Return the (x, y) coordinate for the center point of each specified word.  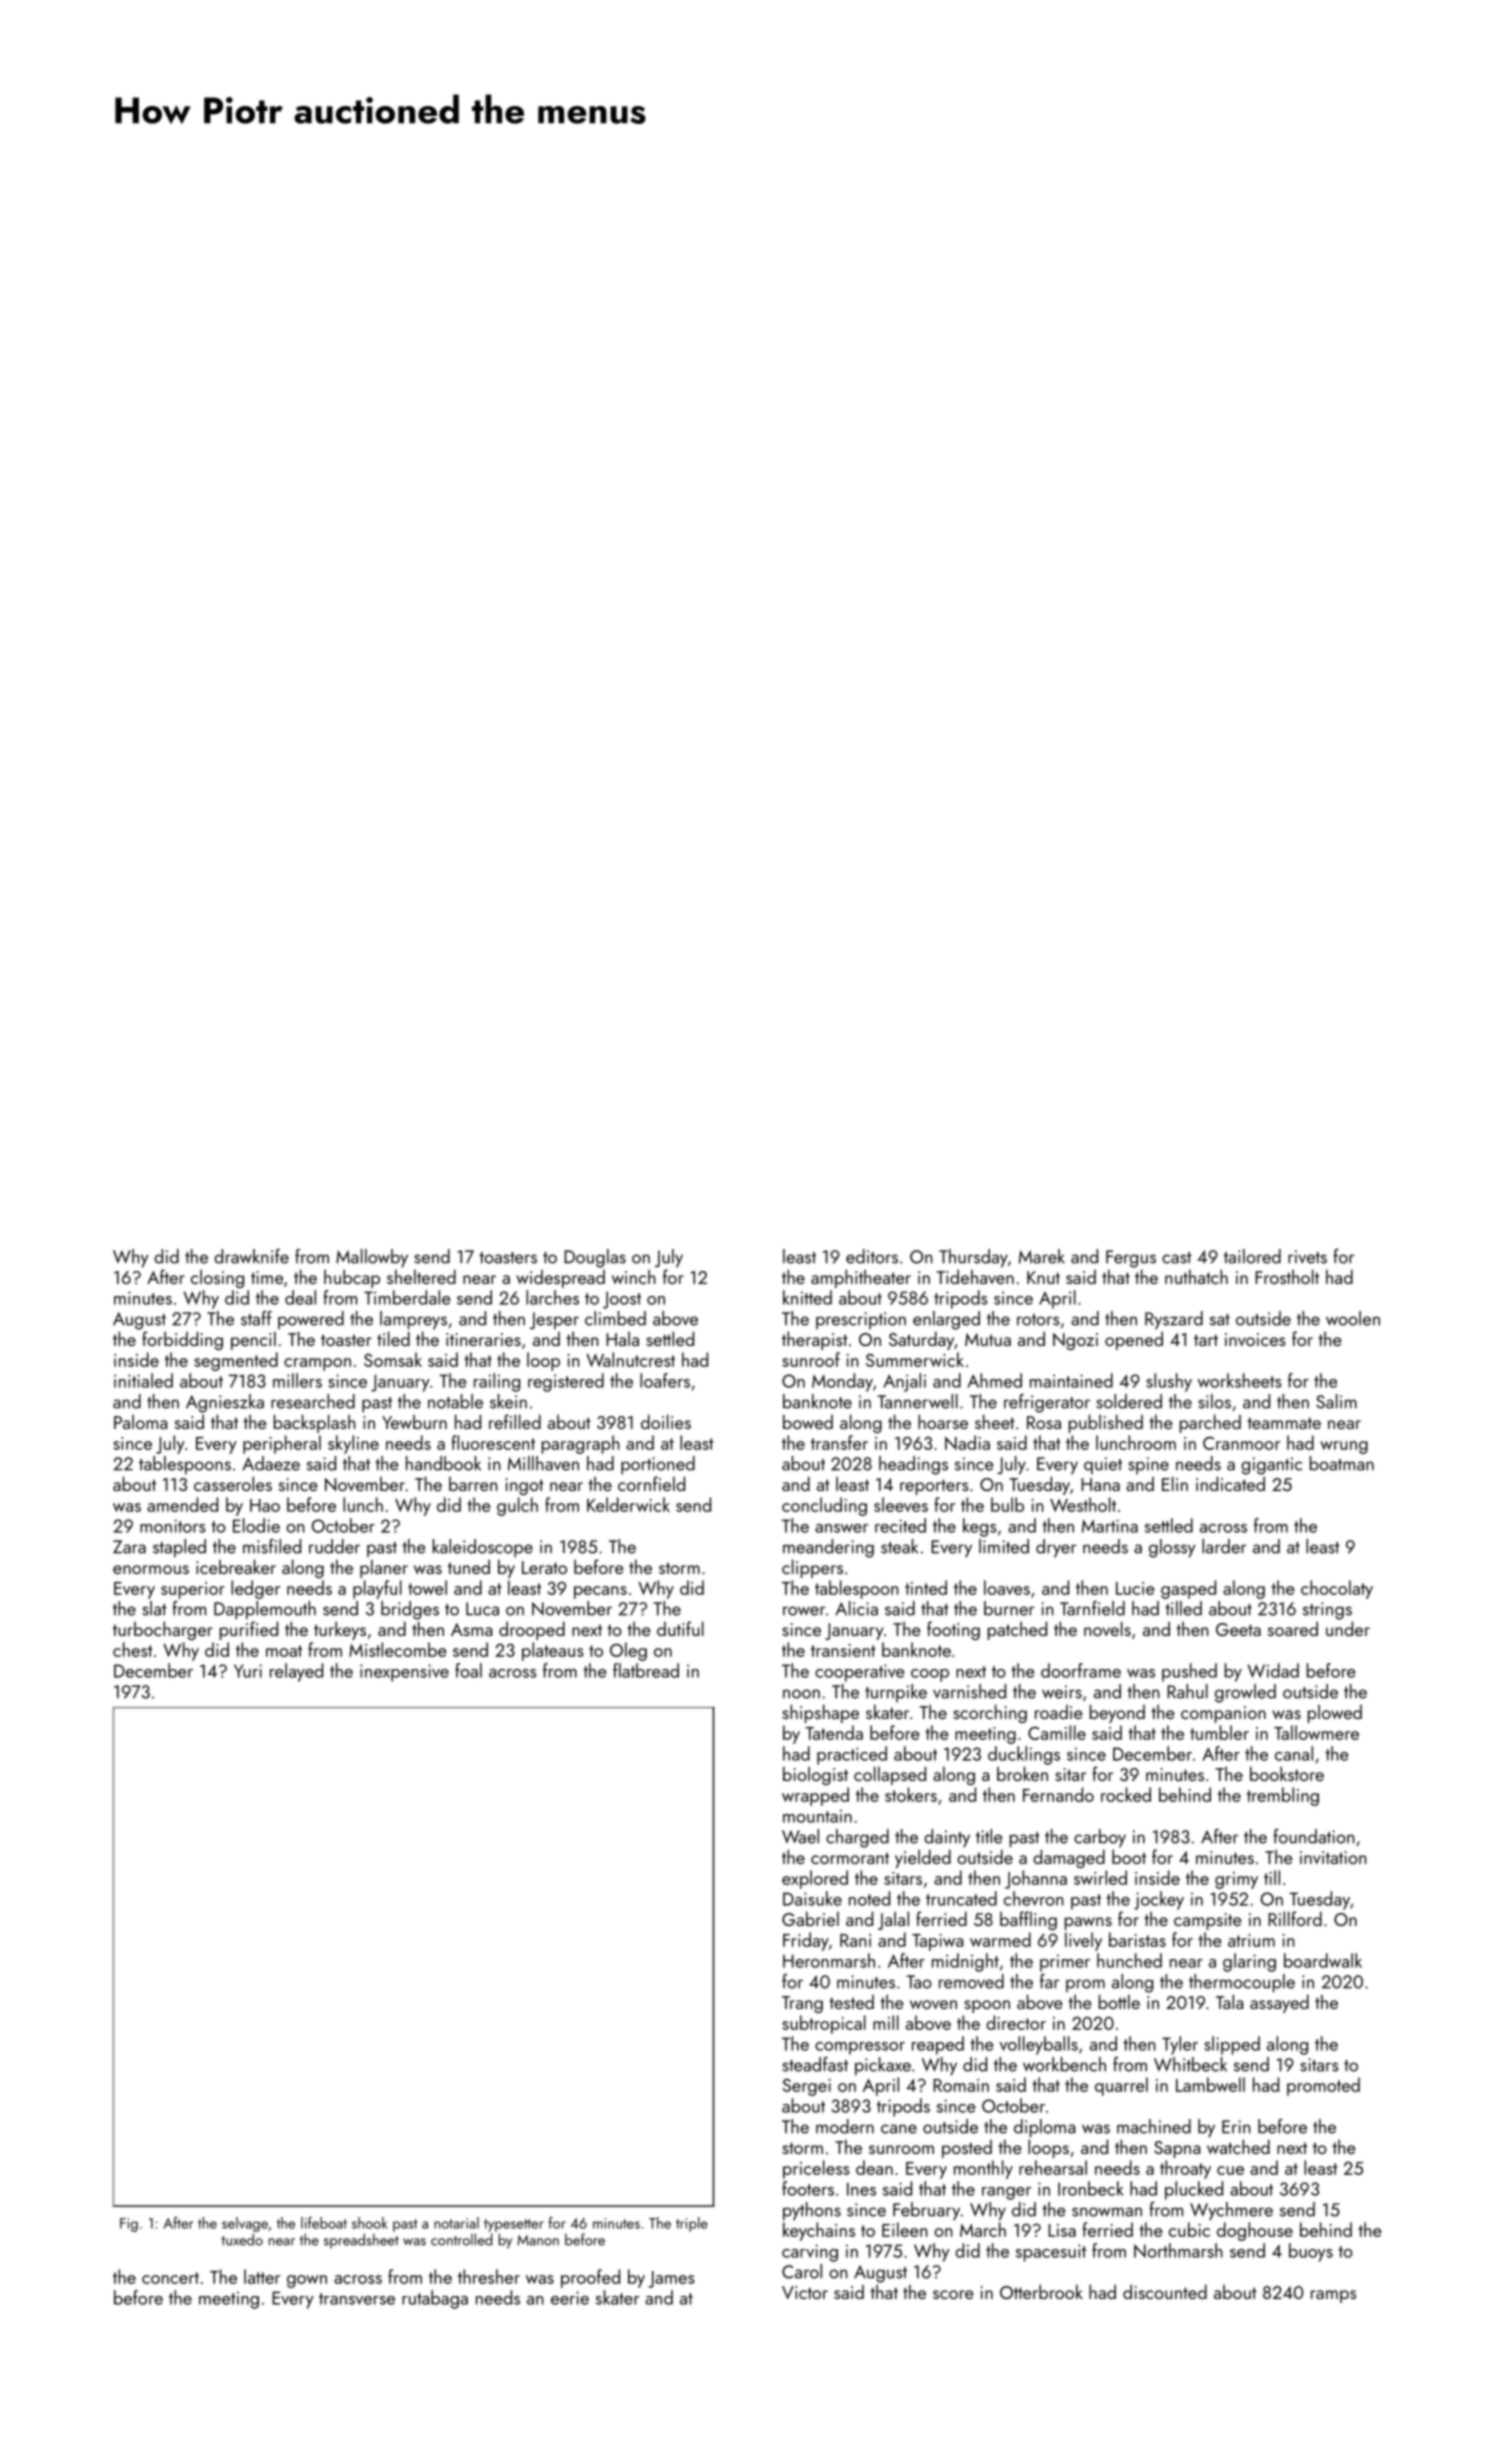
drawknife (251, 1256)
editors (872, 1256)
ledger (255, 1589)
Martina (1110, 1526)
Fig (129, 2225)
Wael (800, 1836)
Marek (1042, 1256)
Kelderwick (628, 1504)
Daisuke (812, 1898)
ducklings (1024, 1755)
